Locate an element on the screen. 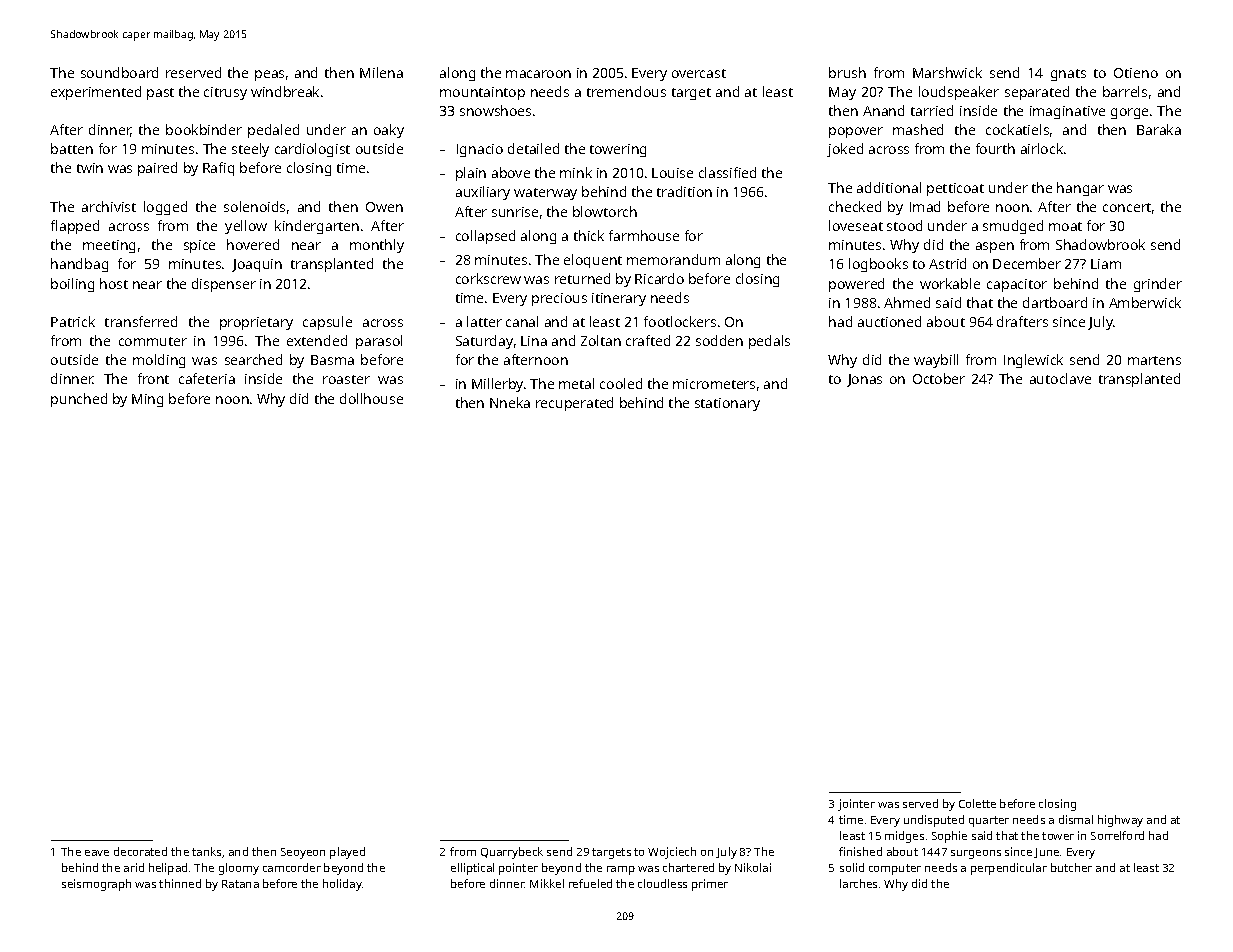 The height and width of the screenshot is (952, 1233). meeting is located at coordinates (109, 246).
